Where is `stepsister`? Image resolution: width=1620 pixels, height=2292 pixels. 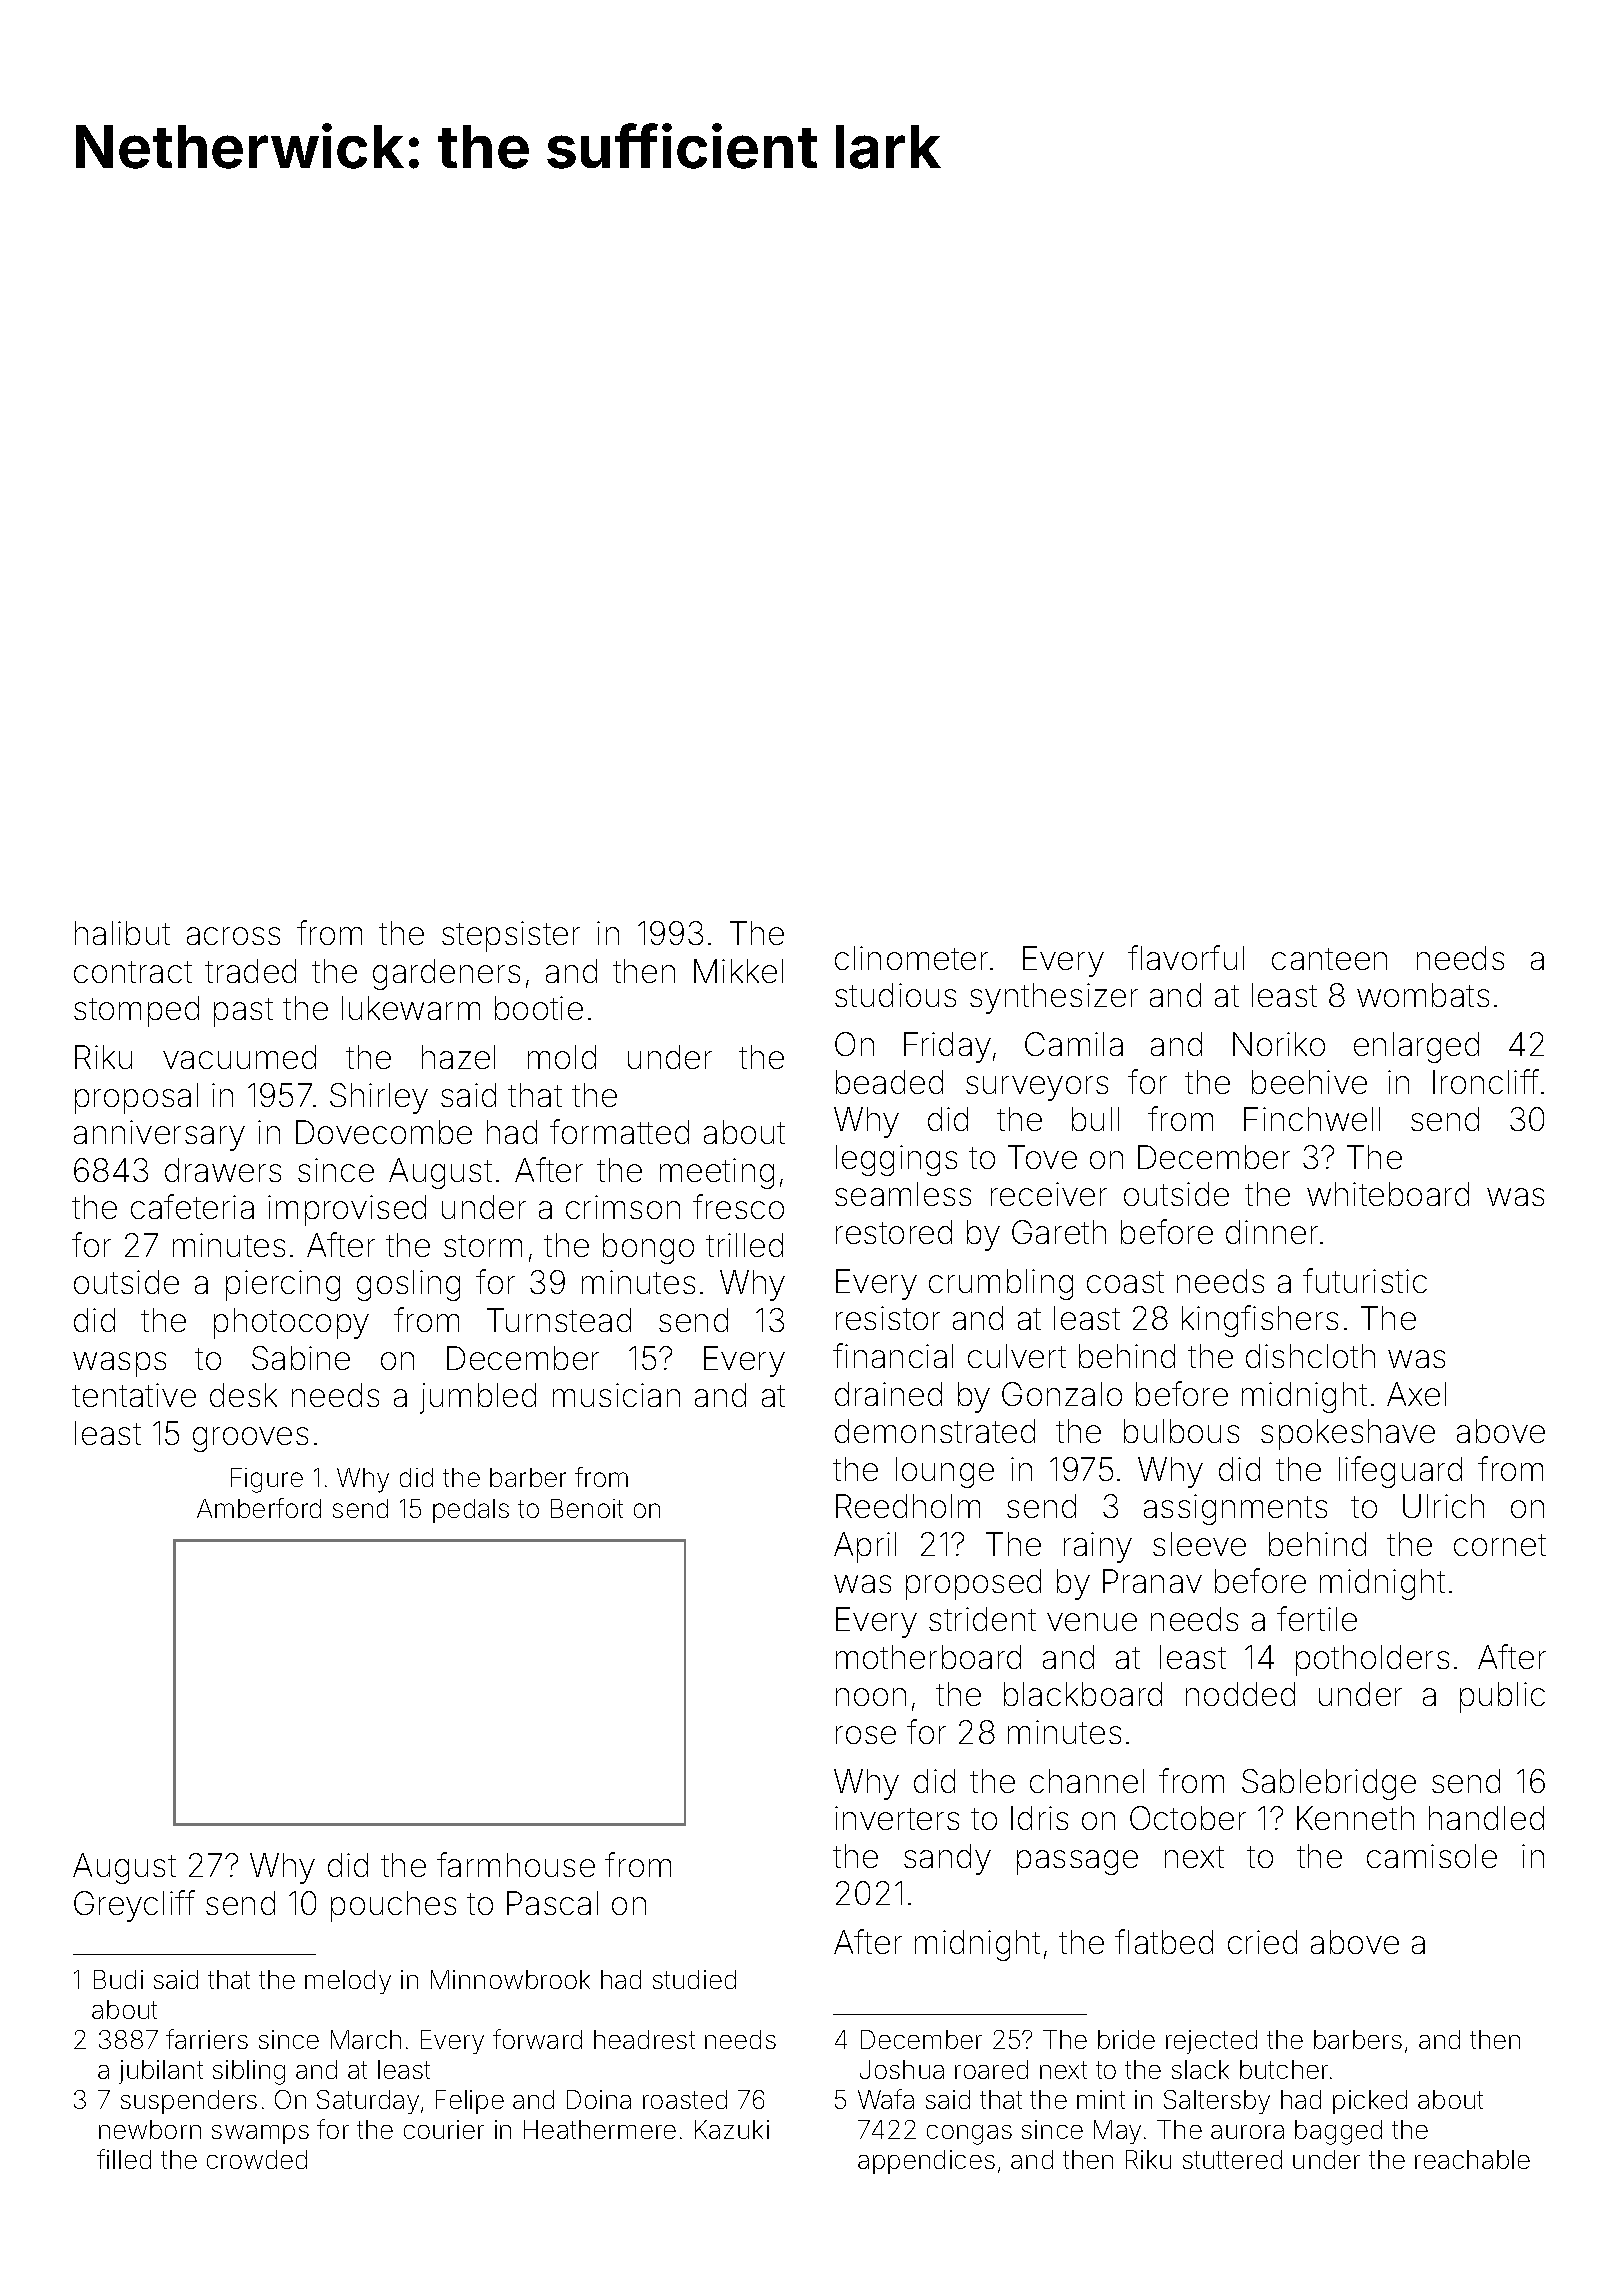 stepsister is located at coordinates (511, 936).
